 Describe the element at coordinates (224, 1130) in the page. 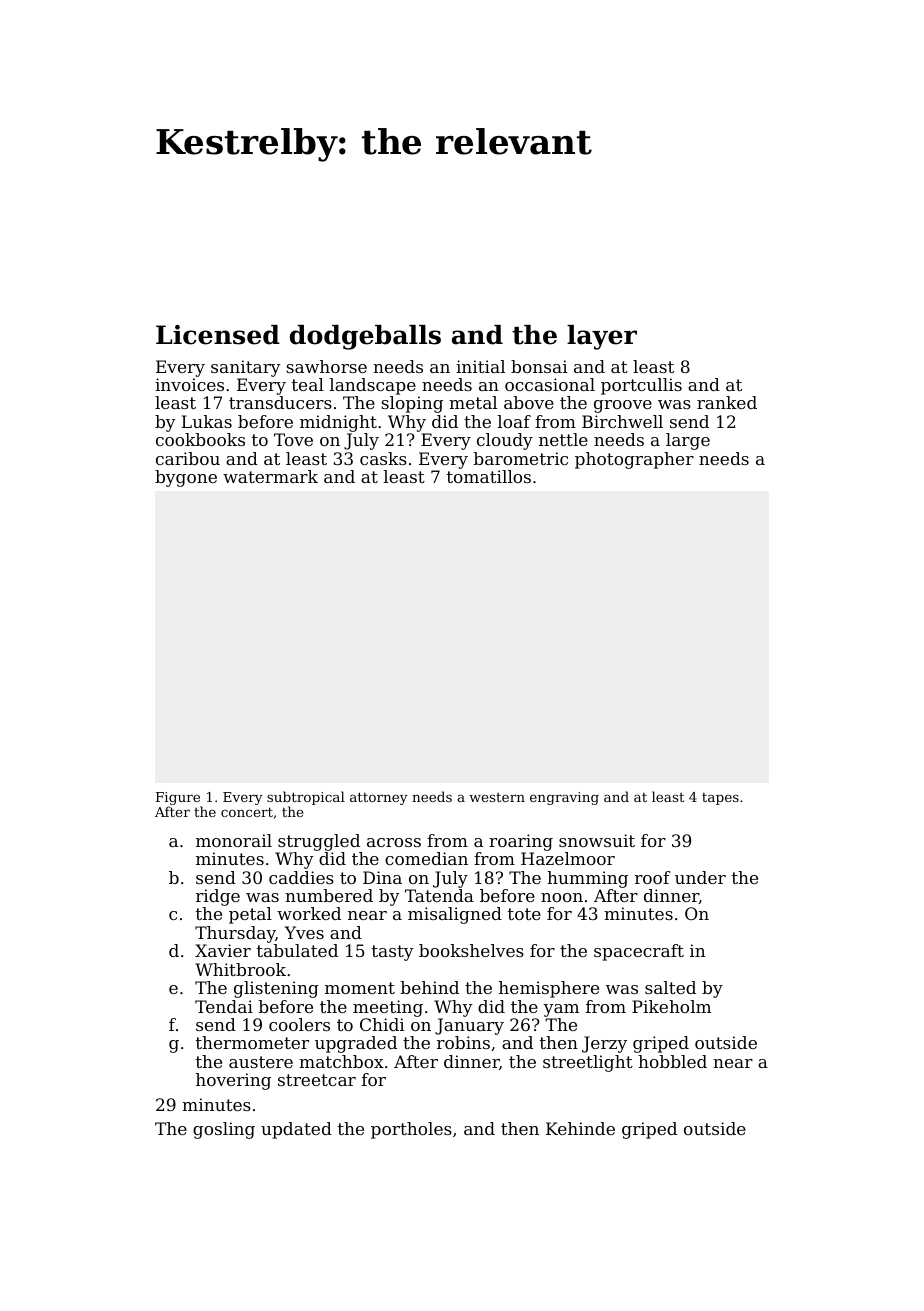

I see `gosling` at that location.
